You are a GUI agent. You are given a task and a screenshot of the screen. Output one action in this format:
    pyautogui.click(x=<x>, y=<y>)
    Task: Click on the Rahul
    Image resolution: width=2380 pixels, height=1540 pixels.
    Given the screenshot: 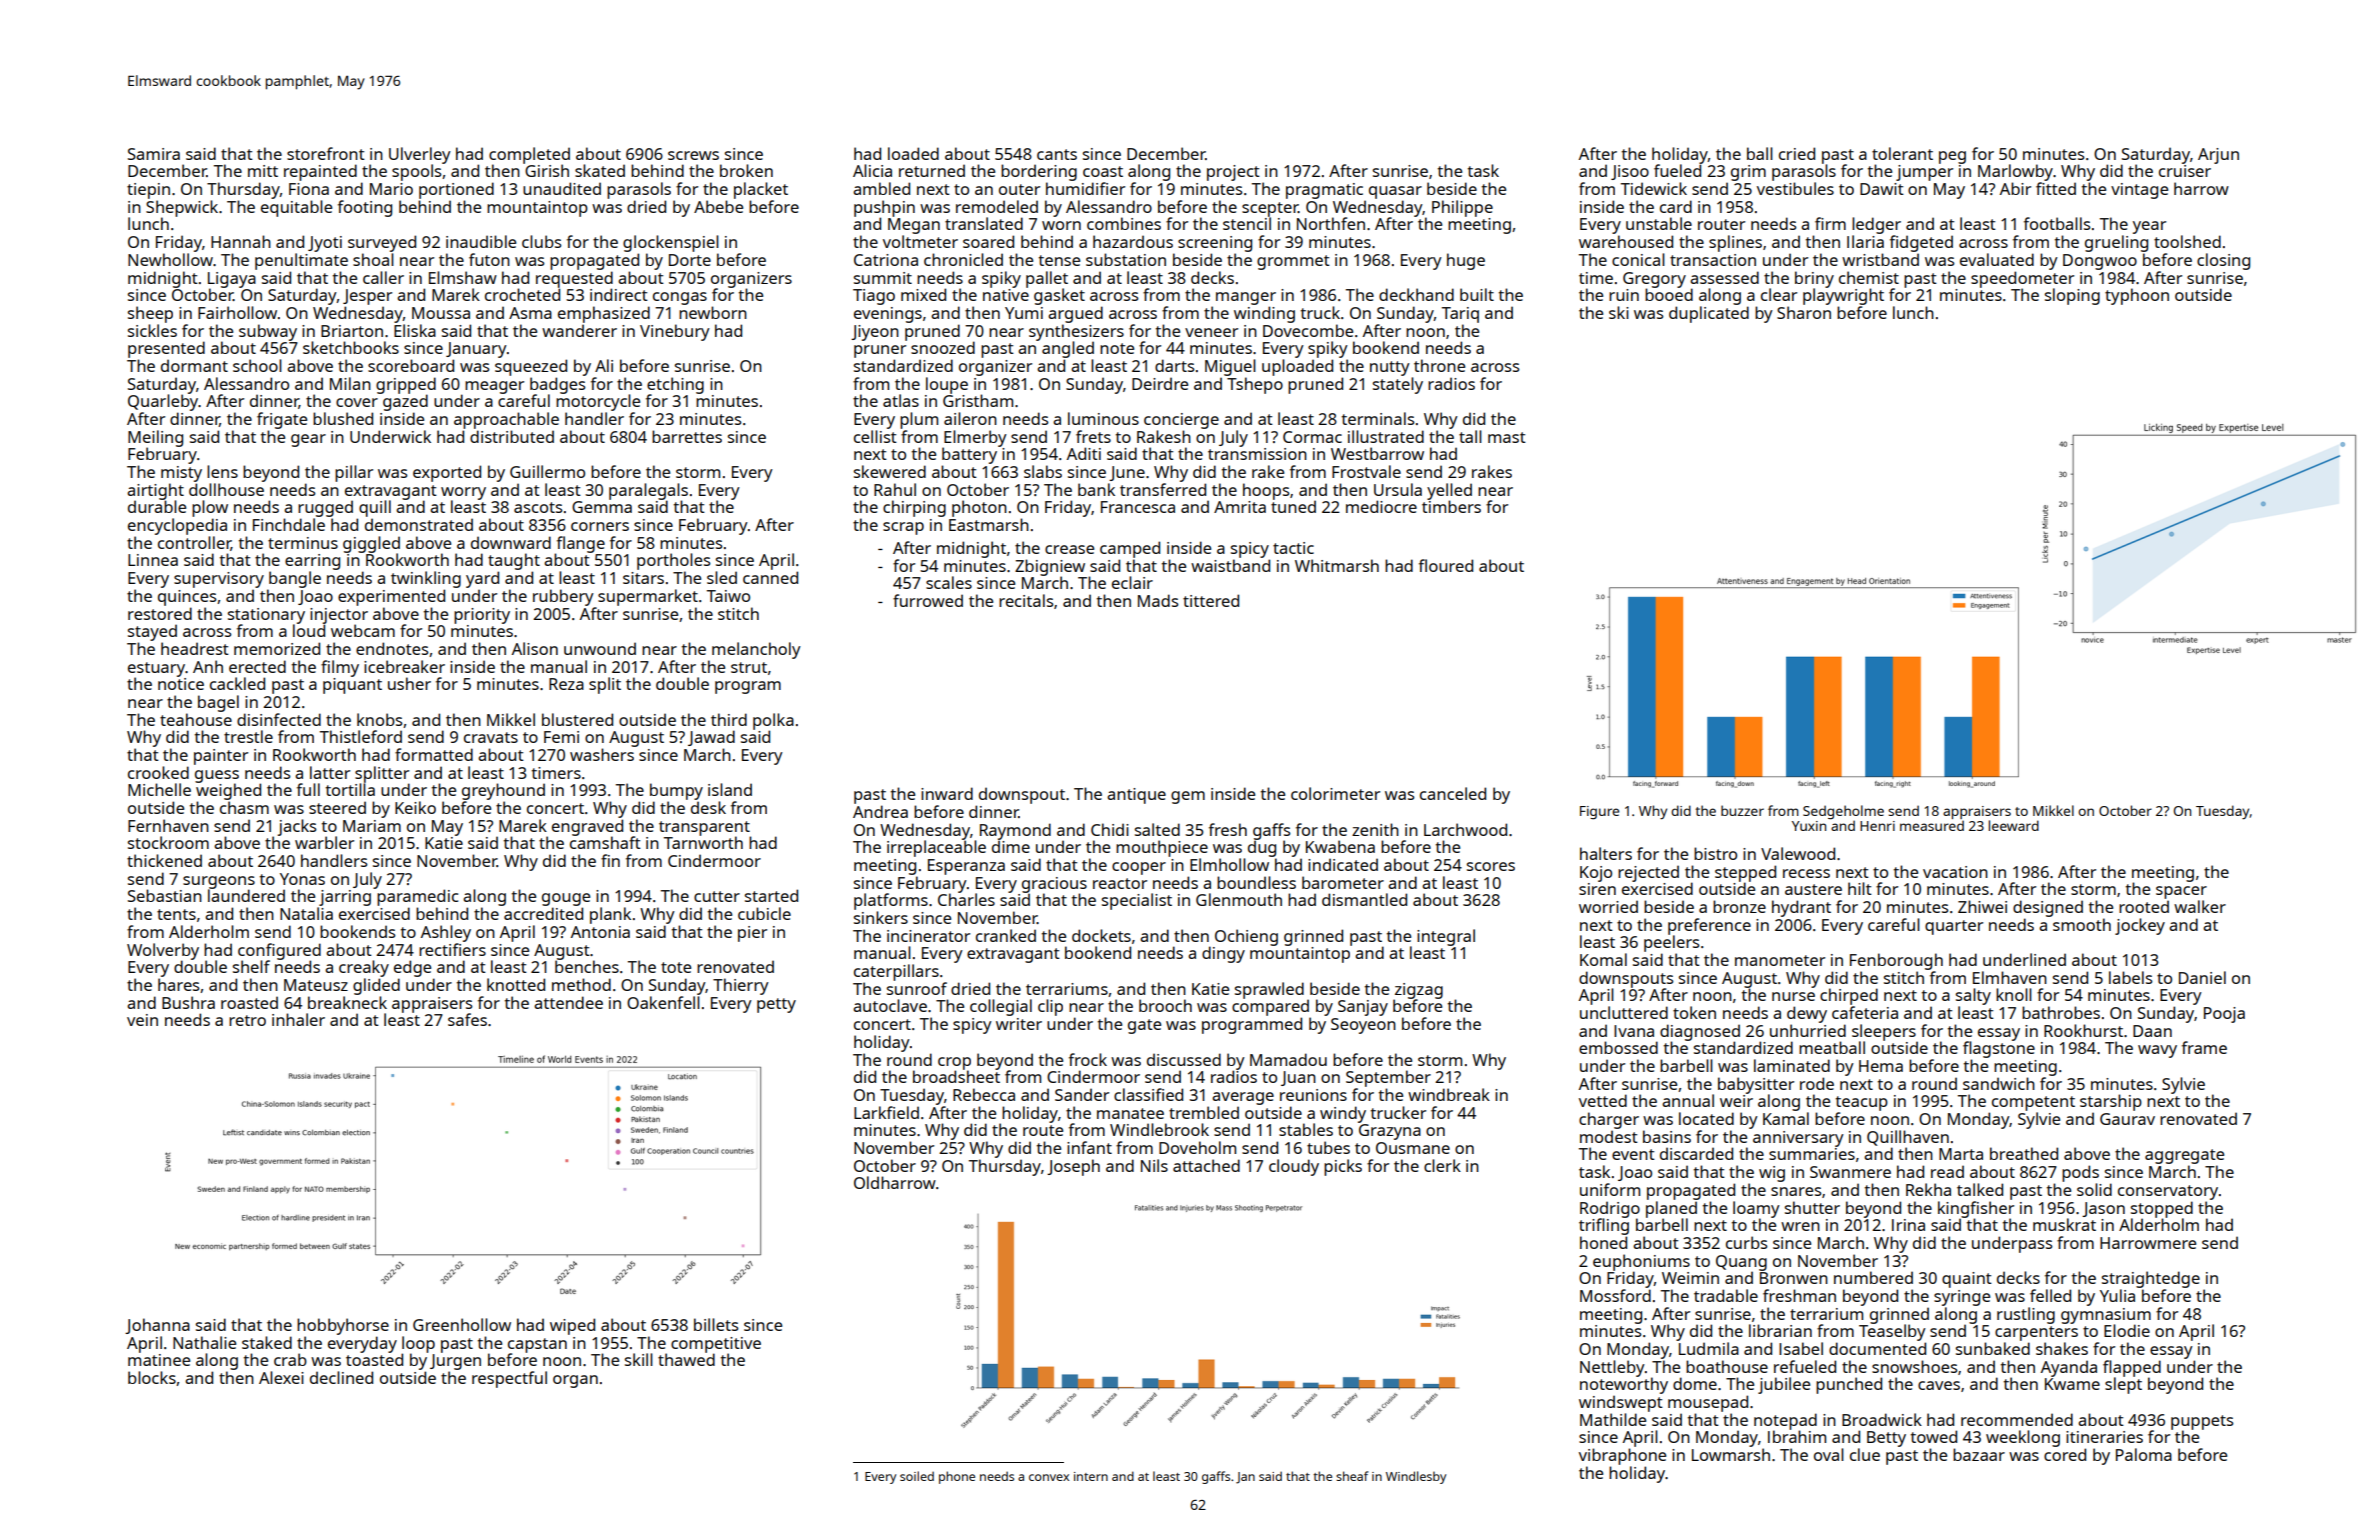 What is the action you would take?
    pyautogui.click(x=895, y=489)
